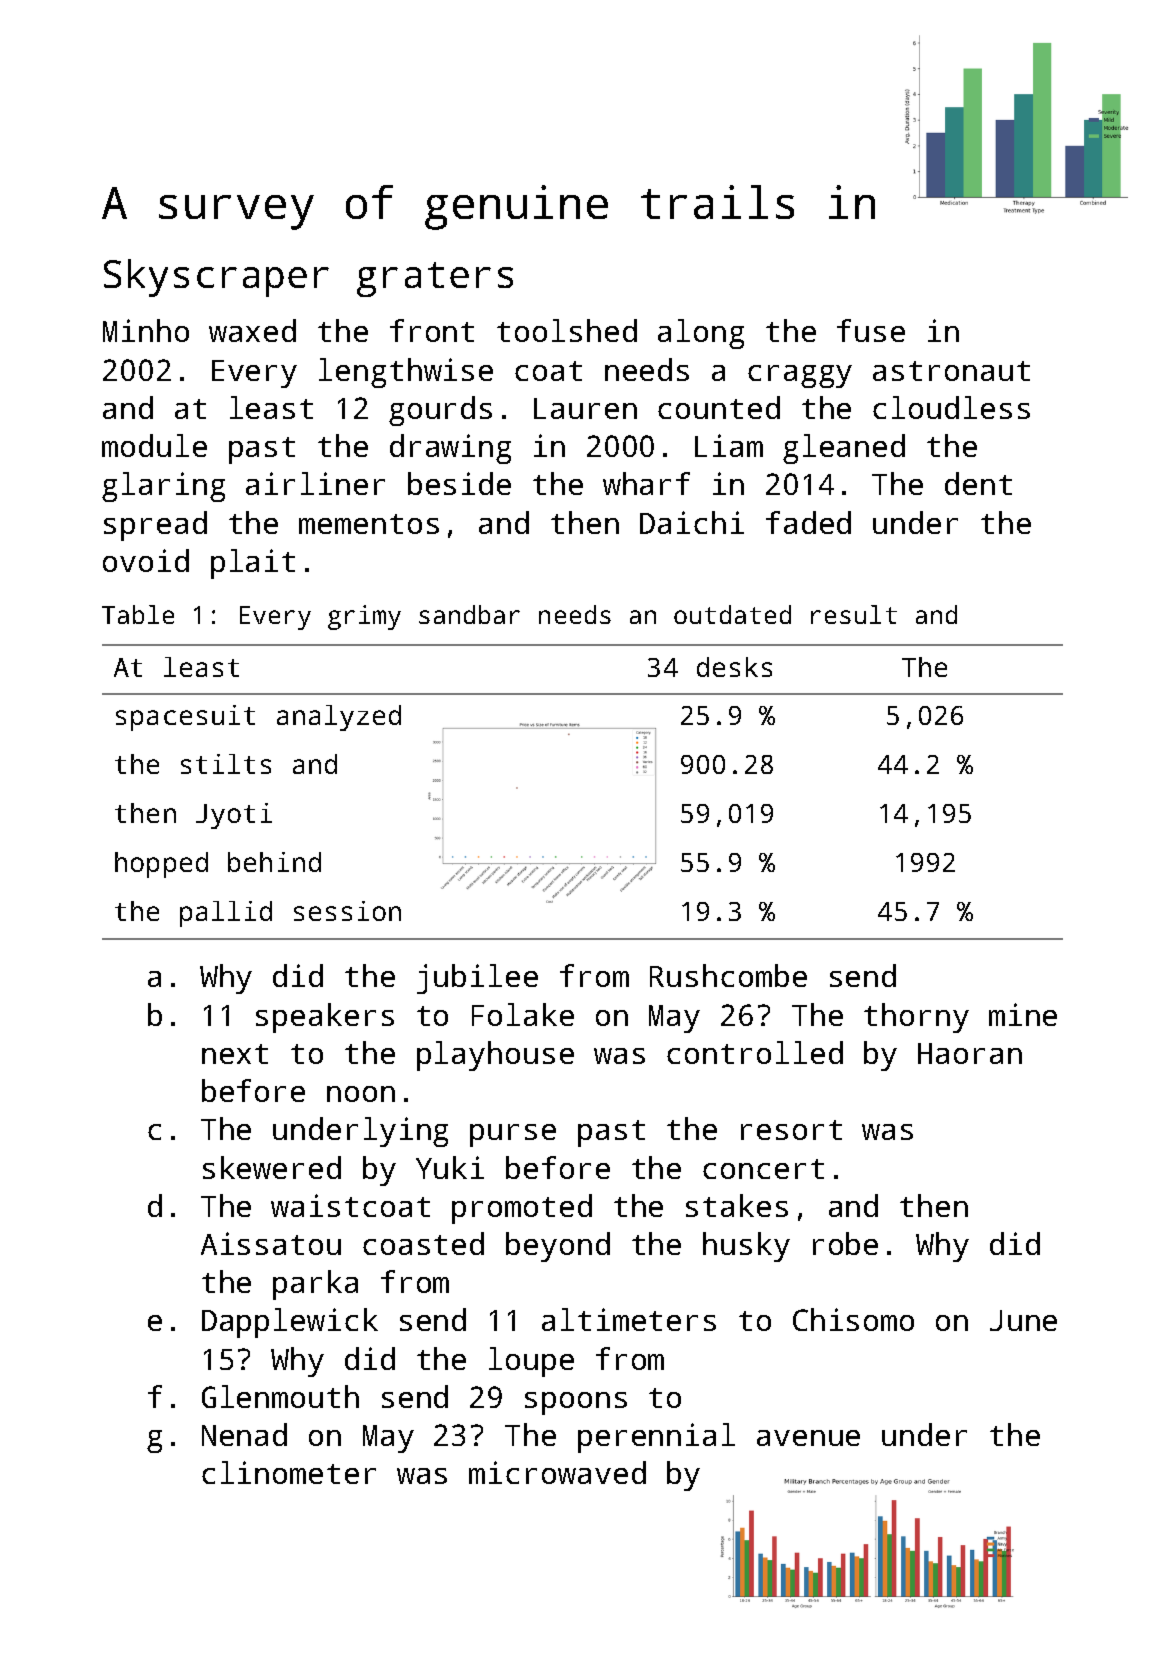 Image resolution: width=1165 pixels, height=1654 pixels. Describe the element at coordinates (364, 617) in the screenshot. I see `grimy` at that location.
